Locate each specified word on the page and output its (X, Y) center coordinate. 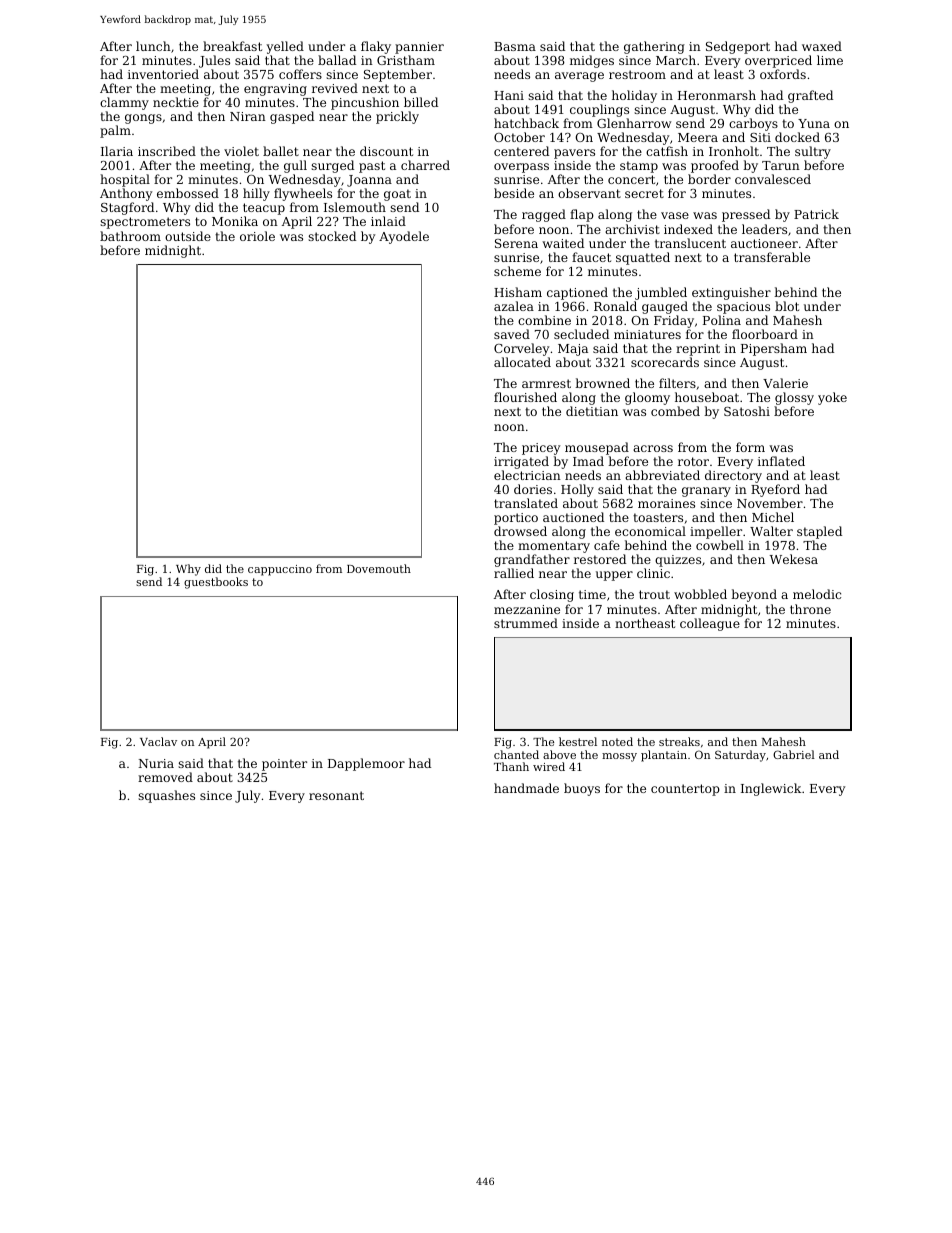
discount (386, 151)
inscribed (167, 151)
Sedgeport (738, 47)
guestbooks (216, 583)
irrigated (521, 462)
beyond (754, 595)
